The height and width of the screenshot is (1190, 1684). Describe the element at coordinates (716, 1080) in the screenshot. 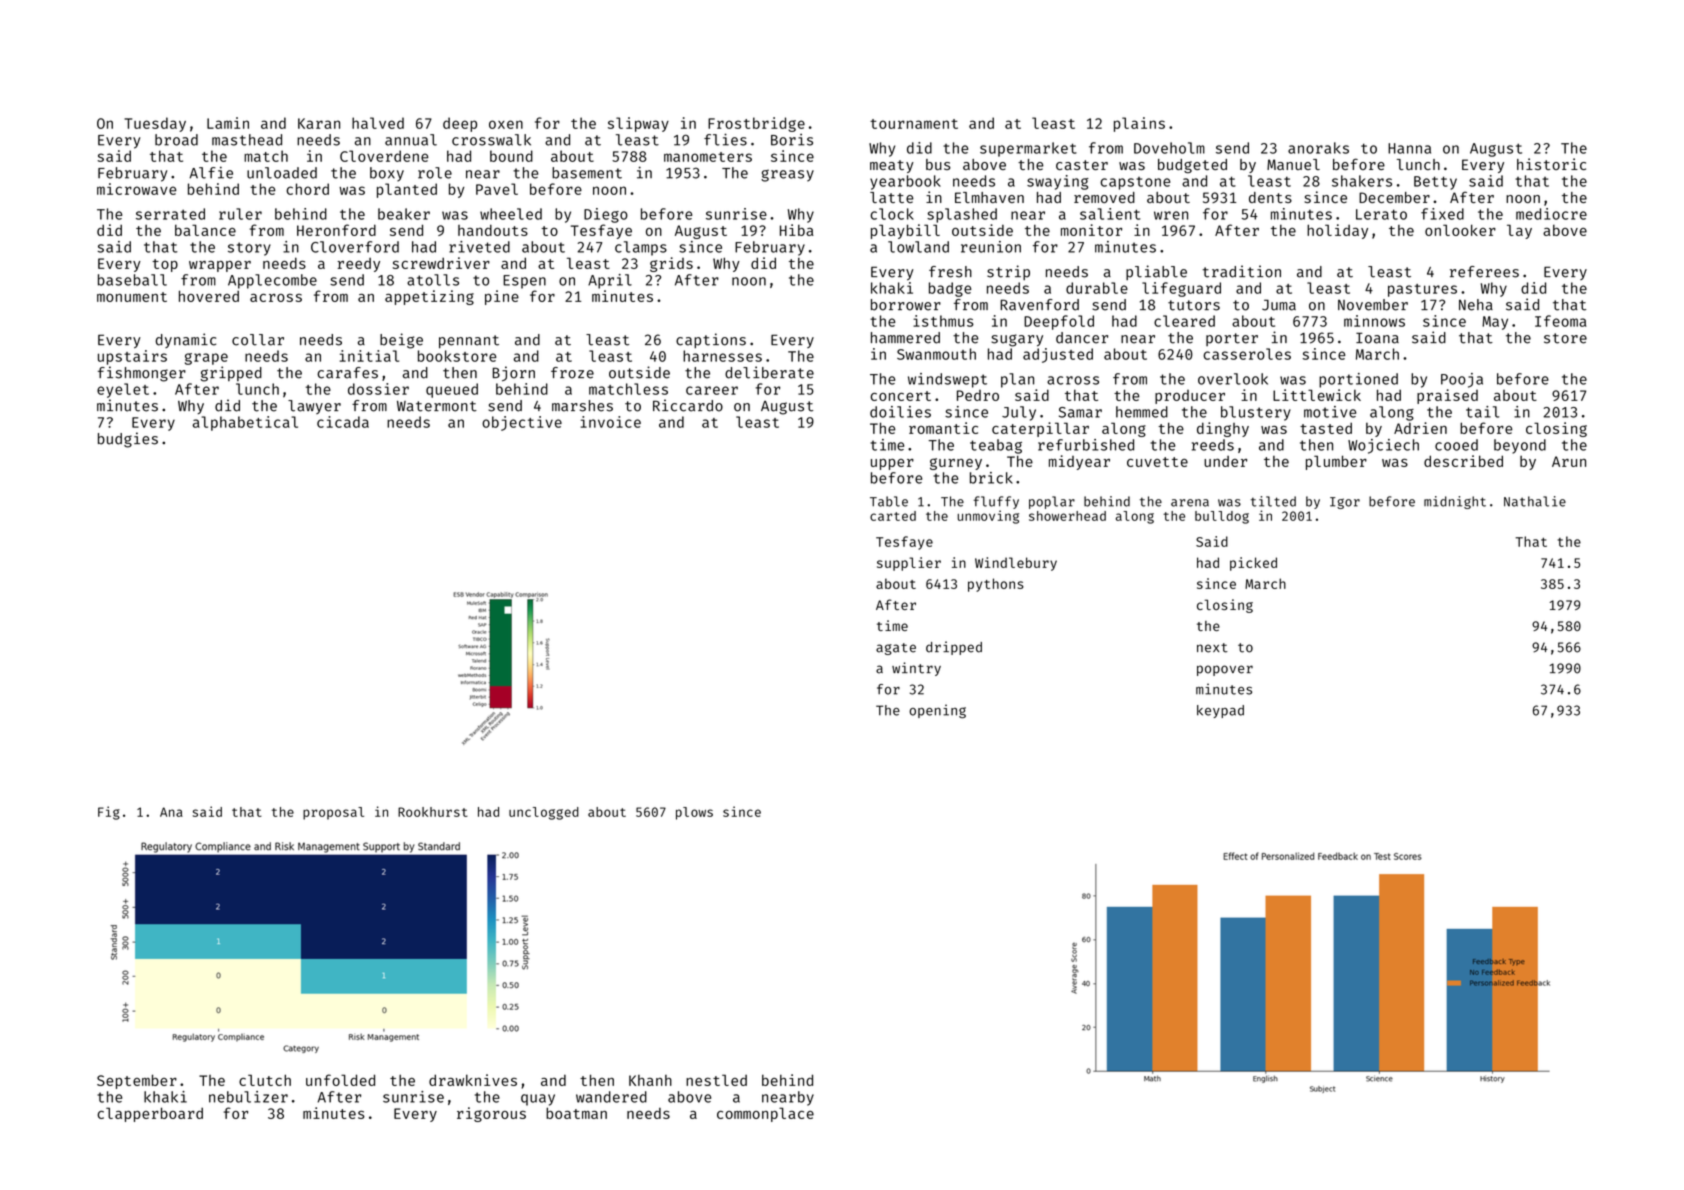

I see `nestled` at that location.
